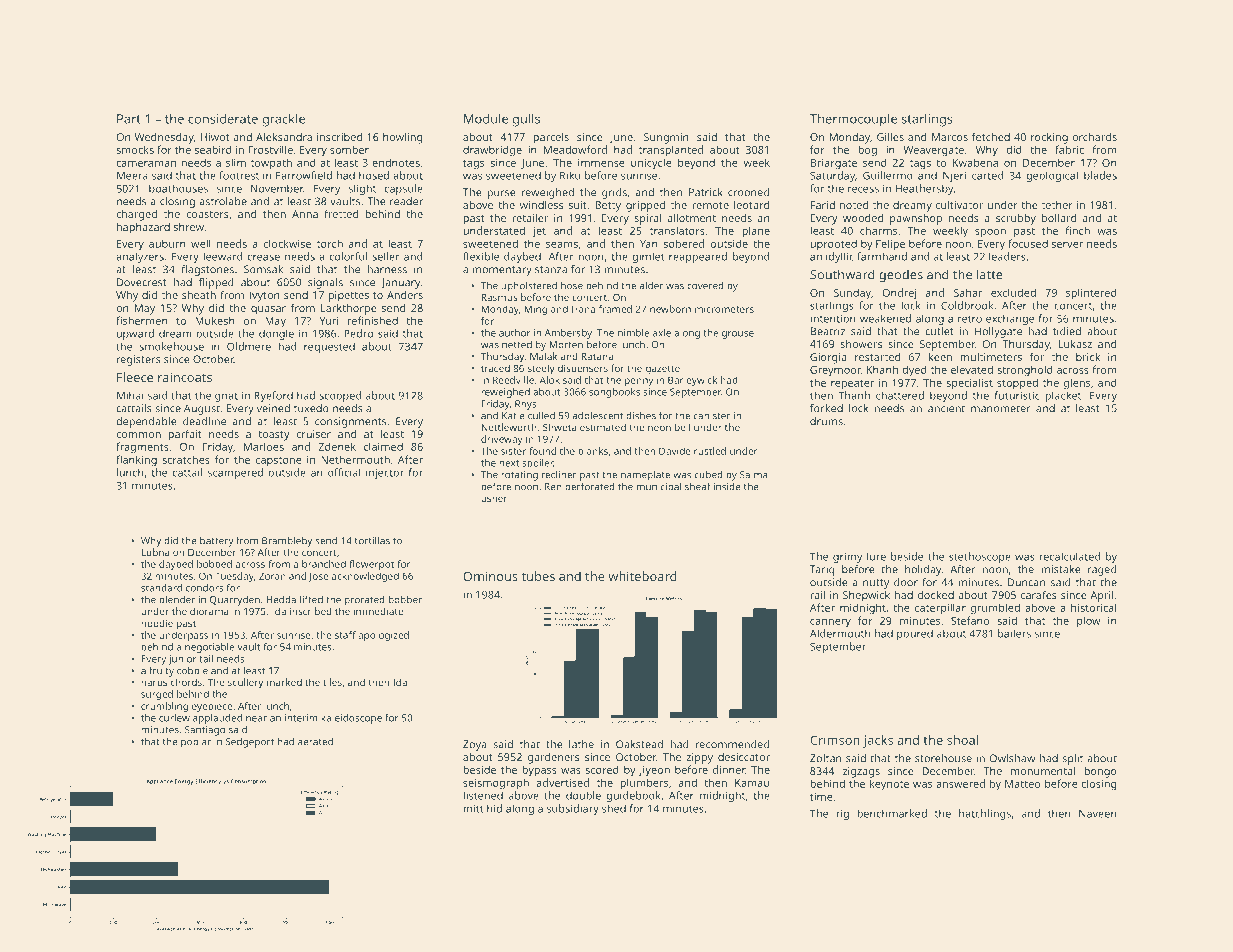 The width and height of the page is (1233, 952). Describe the element at coordinates (705, 286) in the page. I see `covered` at that location.
